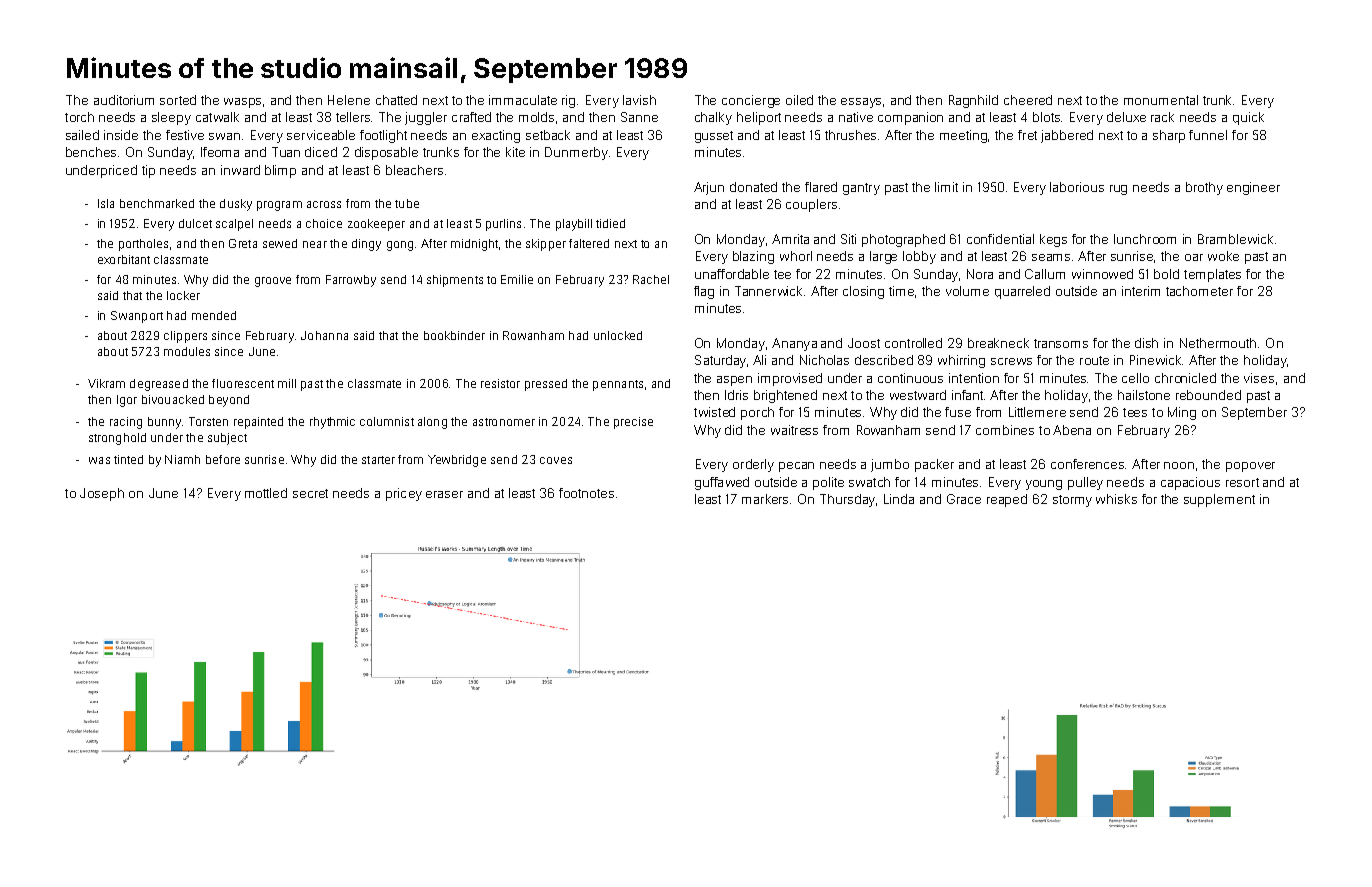 The width and height of the page is (1372, 887). Describe the element at coordinates (1126, 117) in the page. I see `deluxe` at that location.
